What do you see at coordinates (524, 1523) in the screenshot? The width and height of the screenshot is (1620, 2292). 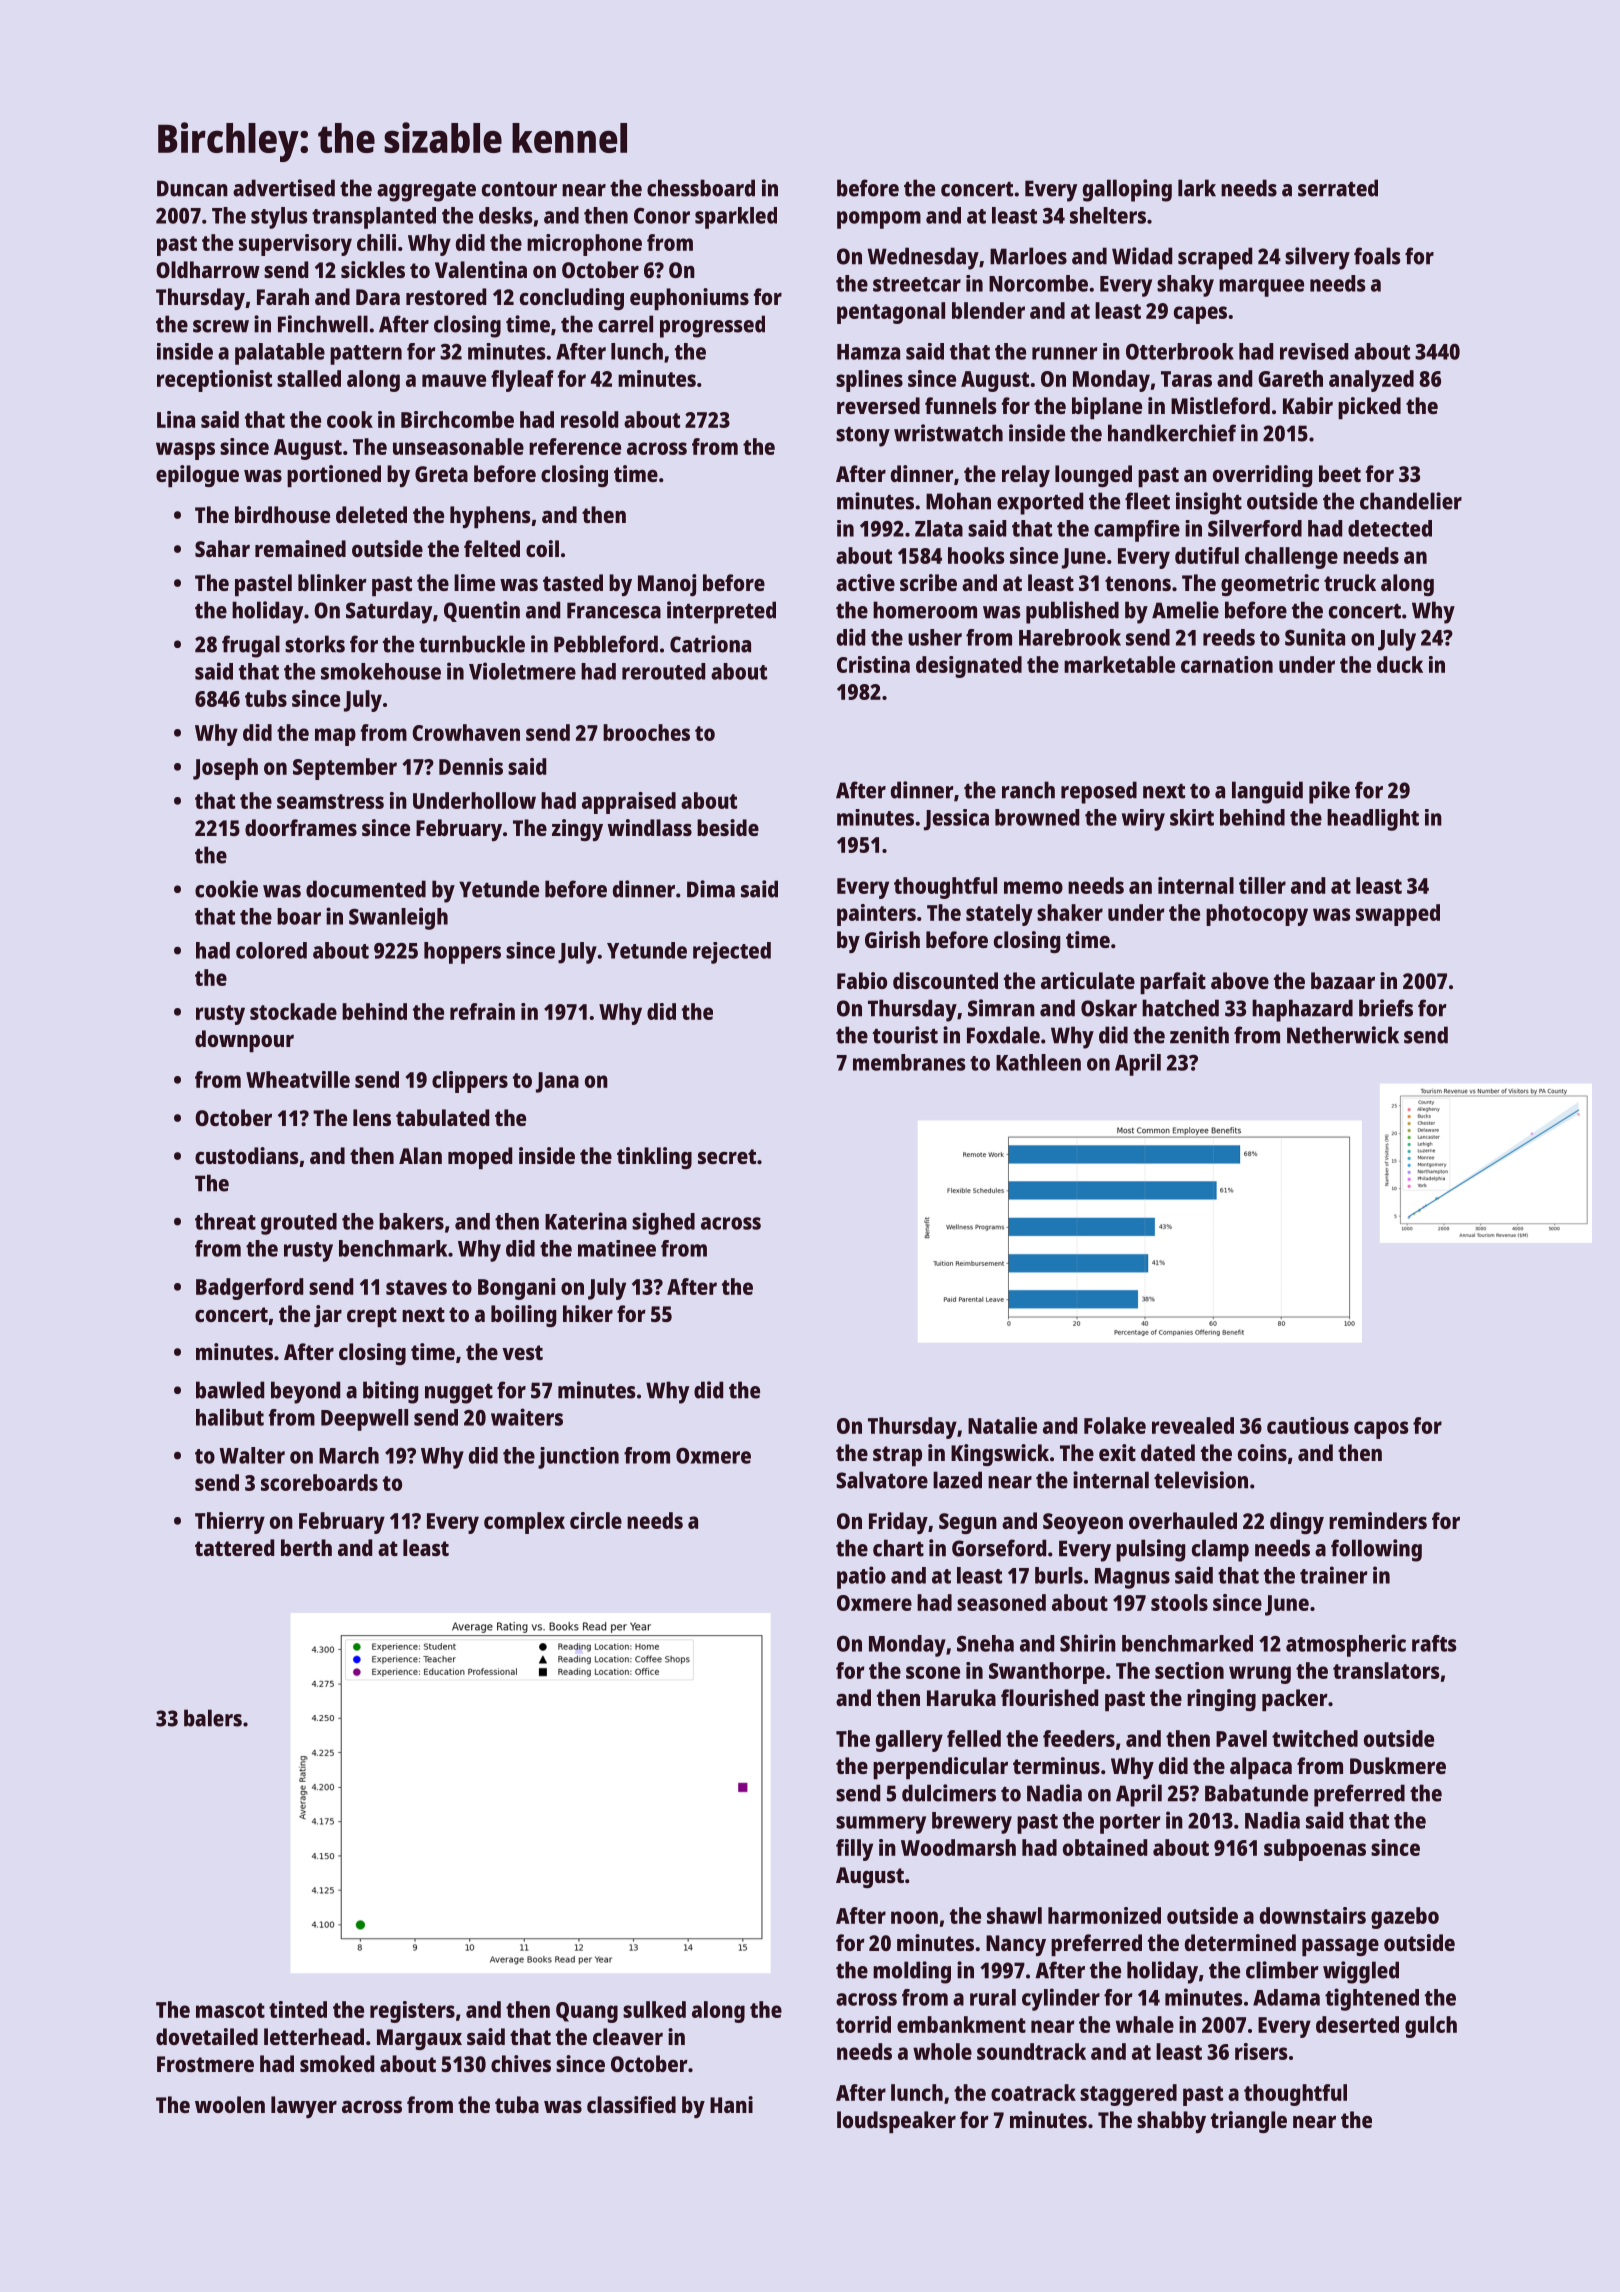 I see `complex` at bounding box center [524, 1523].
